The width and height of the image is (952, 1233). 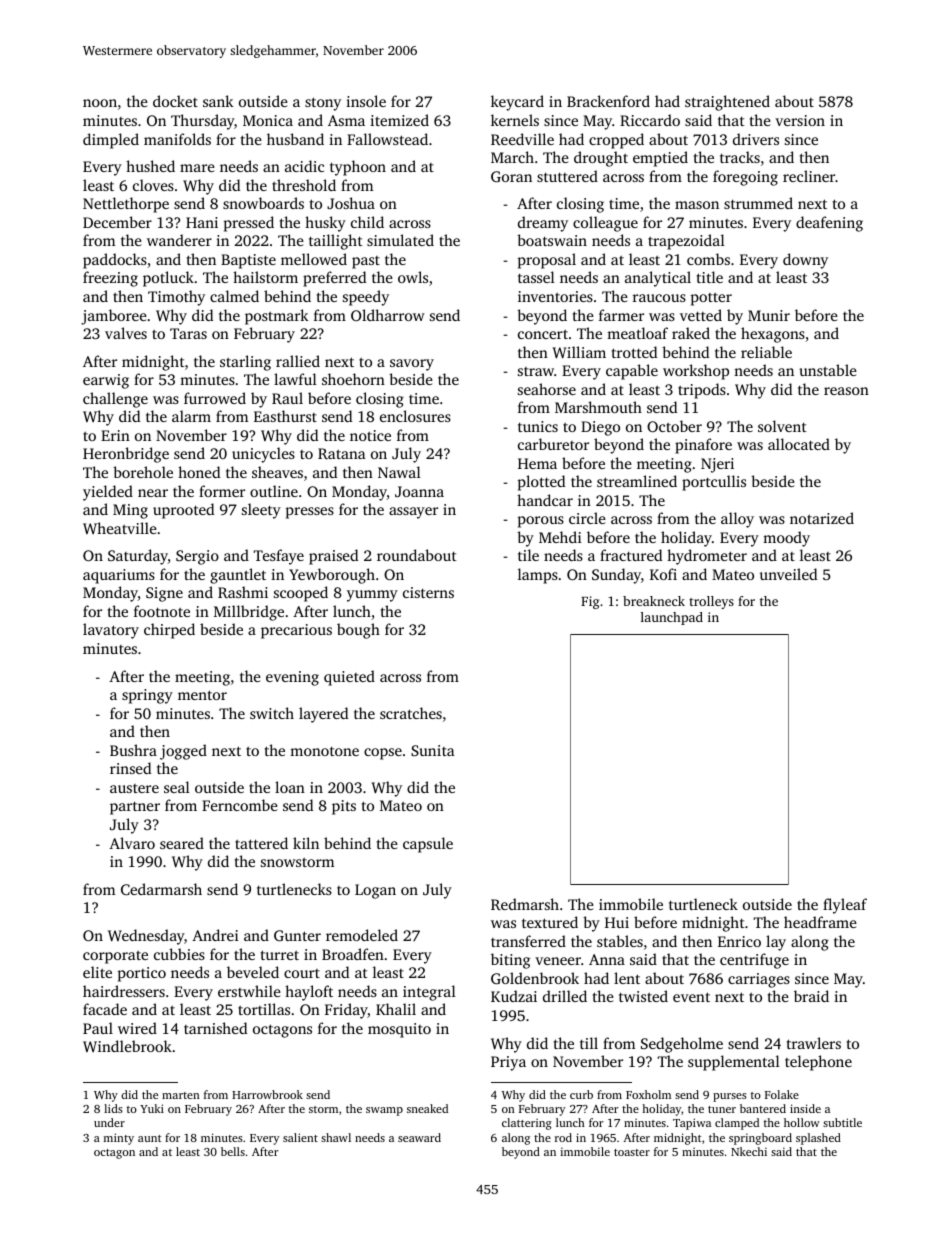 What do you see at coordinates (782, 426) in the image?
I see `solvent` at bounding box center [782, 426].
